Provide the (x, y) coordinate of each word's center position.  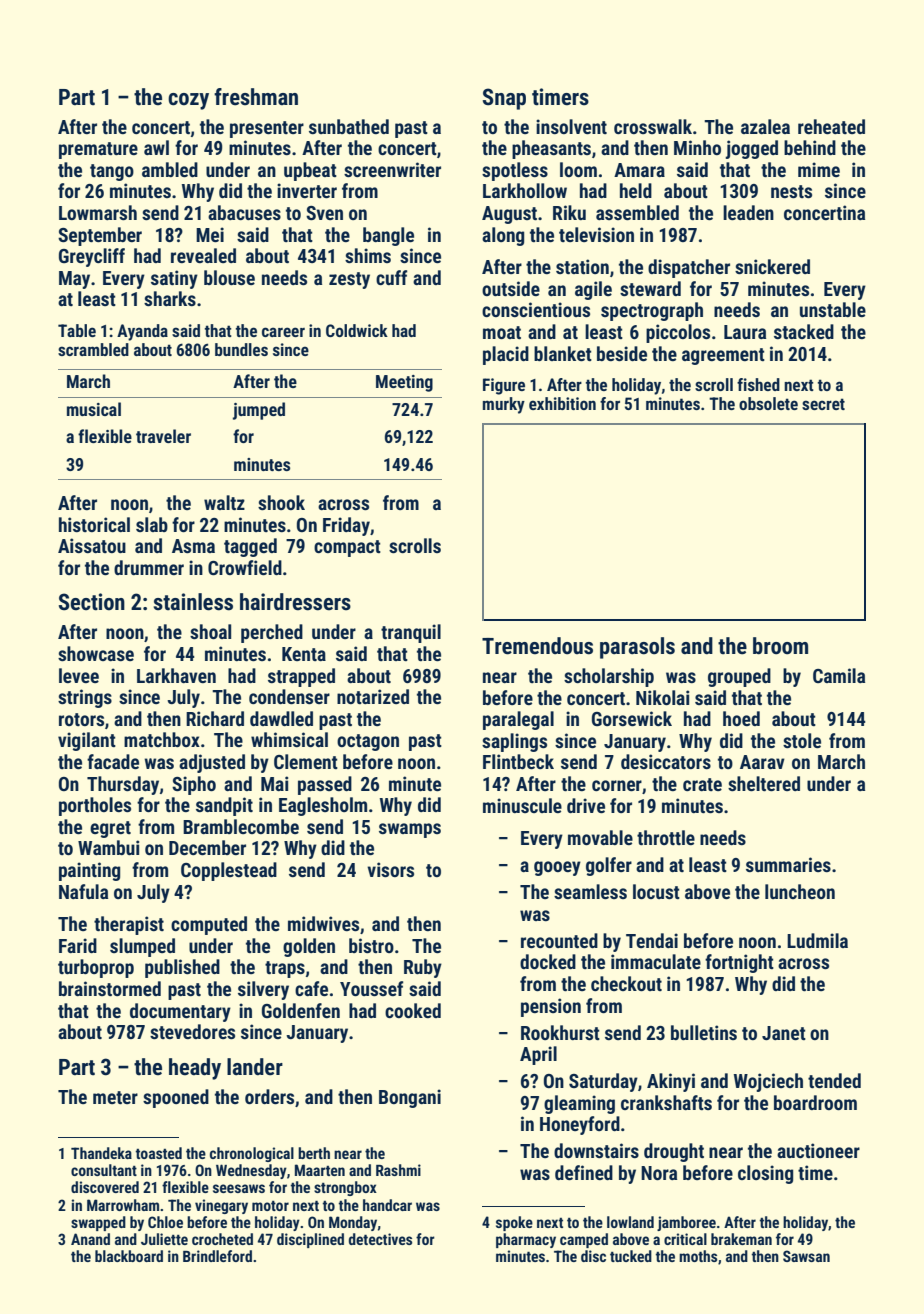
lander (255, 1067)
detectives (380, 1239)
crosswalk (653, 126)
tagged (250, 547)
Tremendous (537, 646)
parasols (637, 648)
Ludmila (817, 940)
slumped (142, 947)
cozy (188, 101)
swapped (98, 1223)
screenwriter (392, 169)
